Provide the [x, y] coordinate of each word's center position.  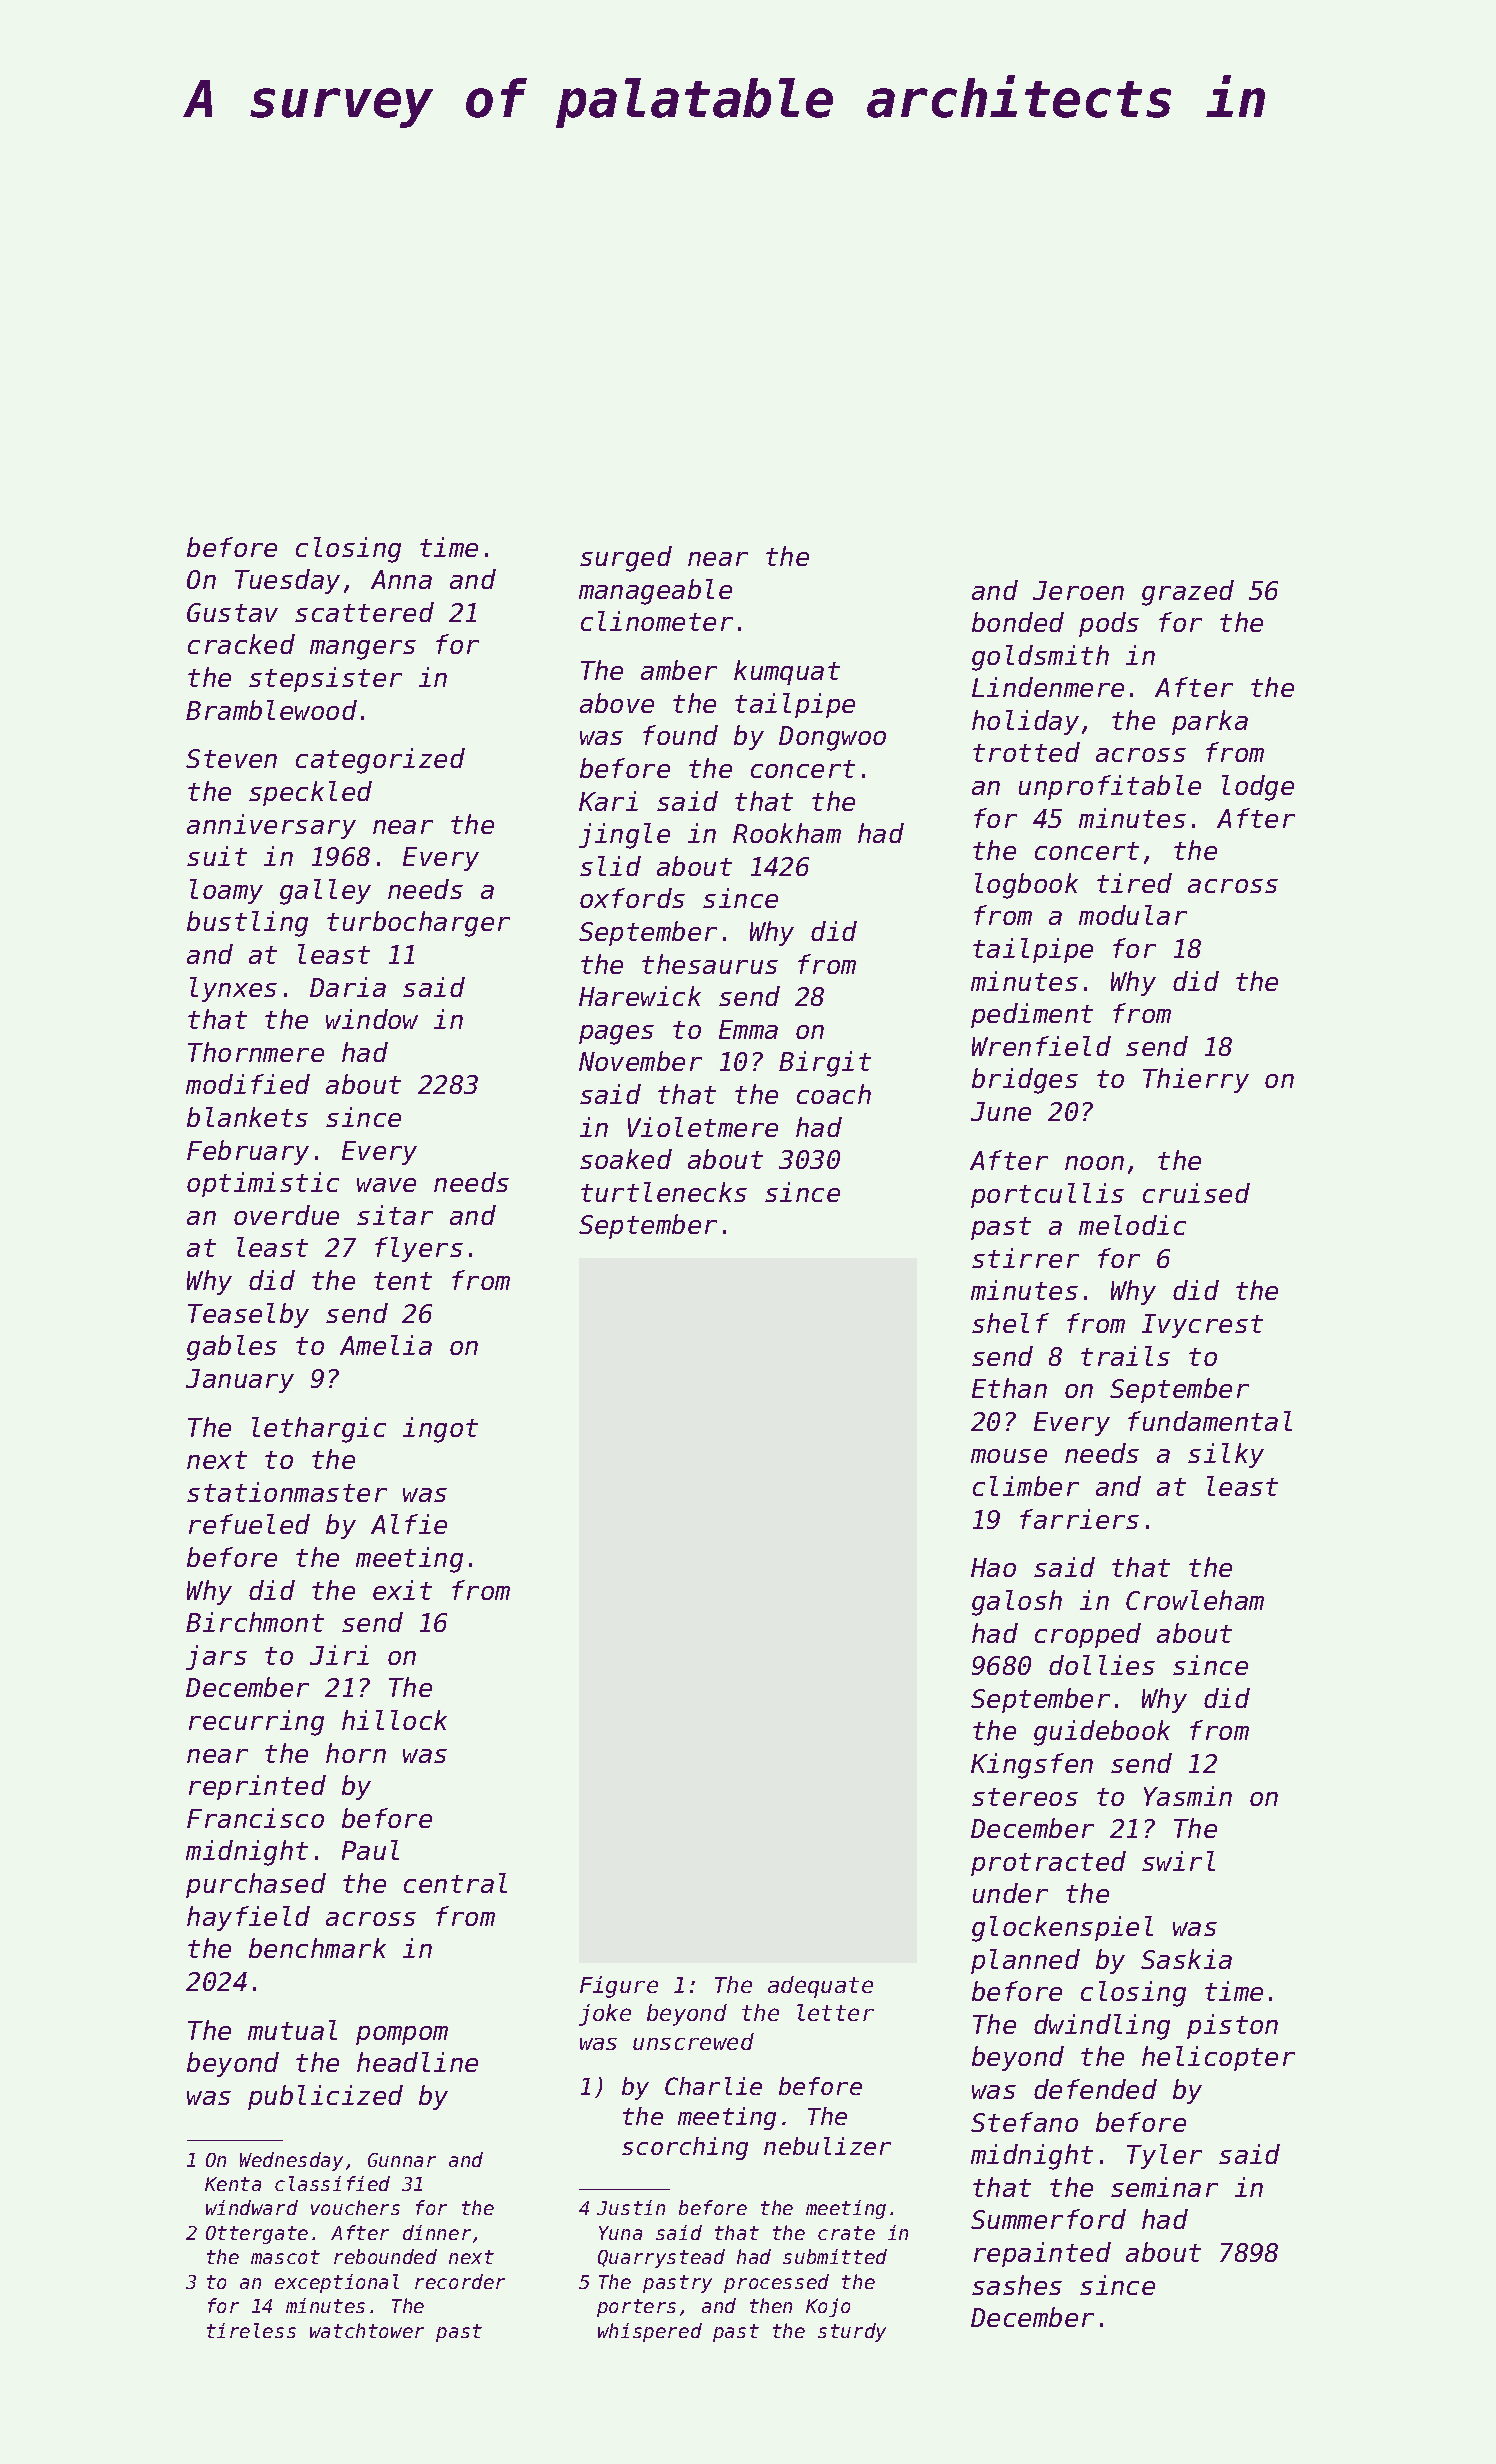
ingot [440, 1430]
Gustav [232, 612]
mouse [1009, 1456]
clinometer [657, 621]
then [771, 2305]
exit [402, 1590]
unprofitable [1110, 787]
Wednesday [291, 2161]
